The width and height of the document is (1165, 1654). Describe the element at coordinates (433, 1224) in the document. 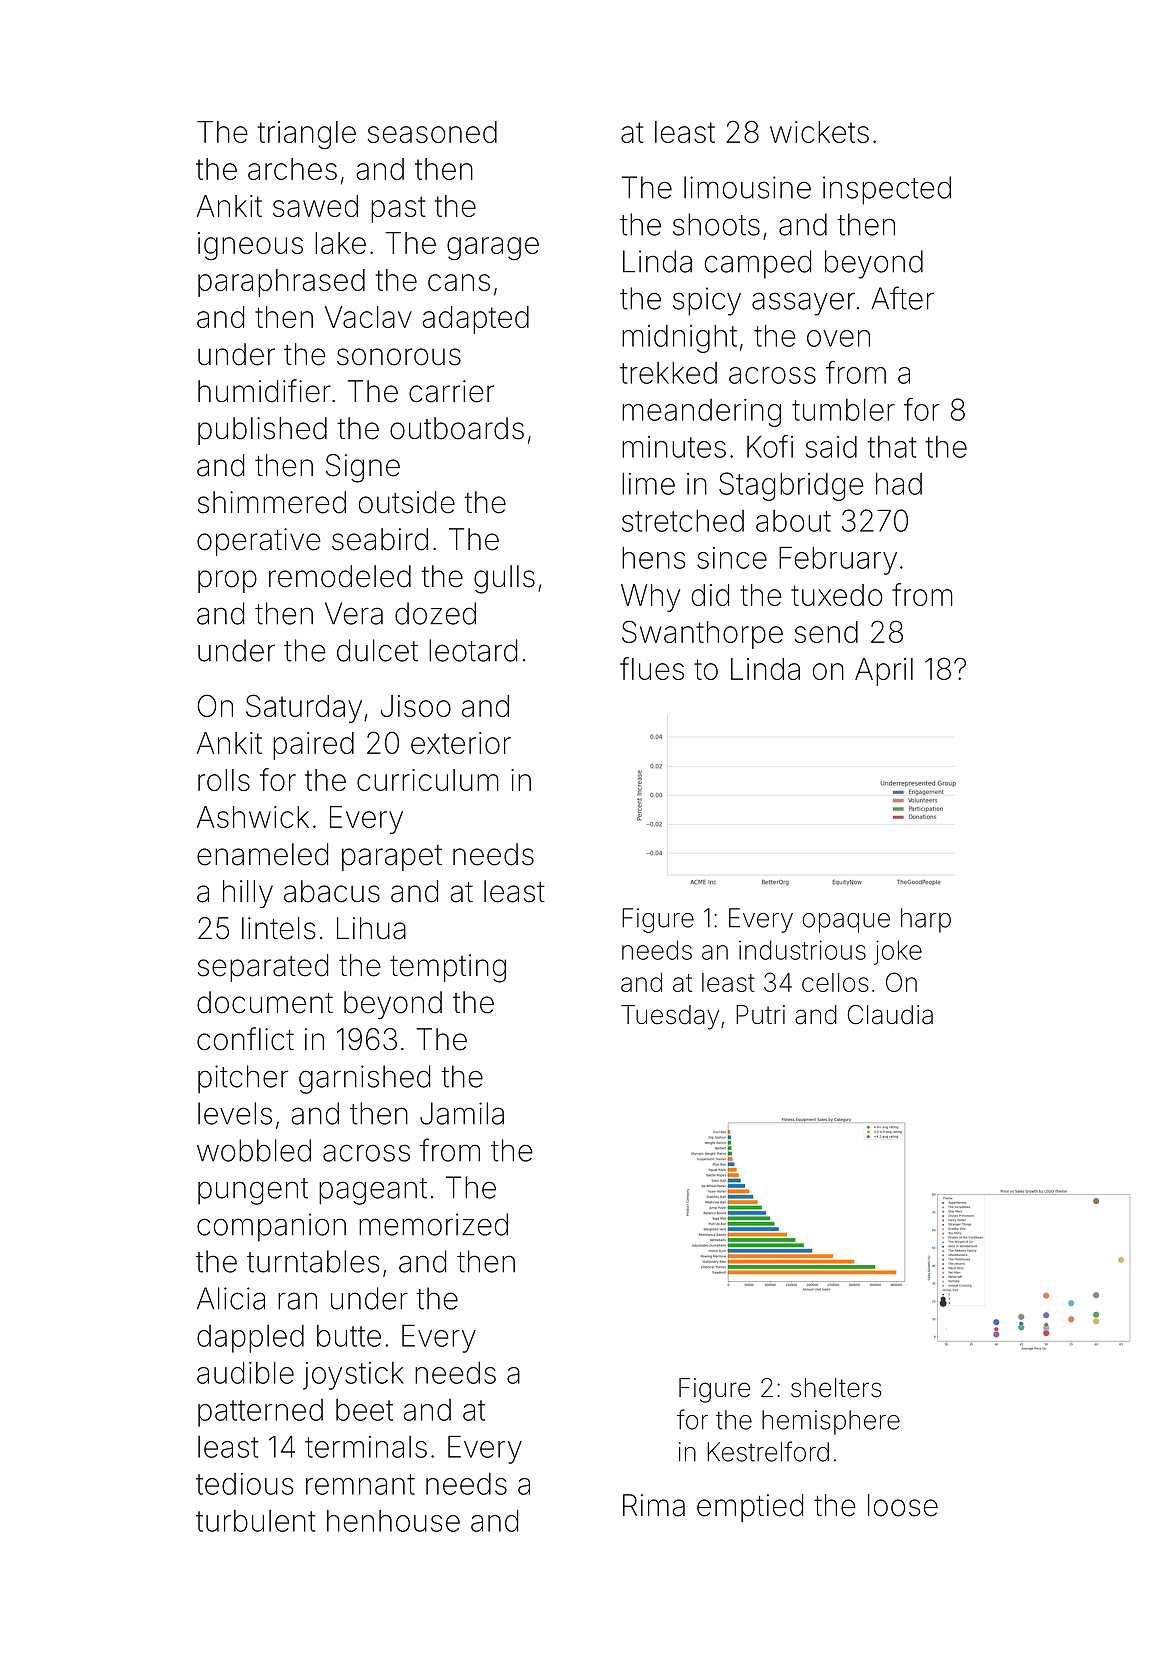

I see `memorized` at that location.
